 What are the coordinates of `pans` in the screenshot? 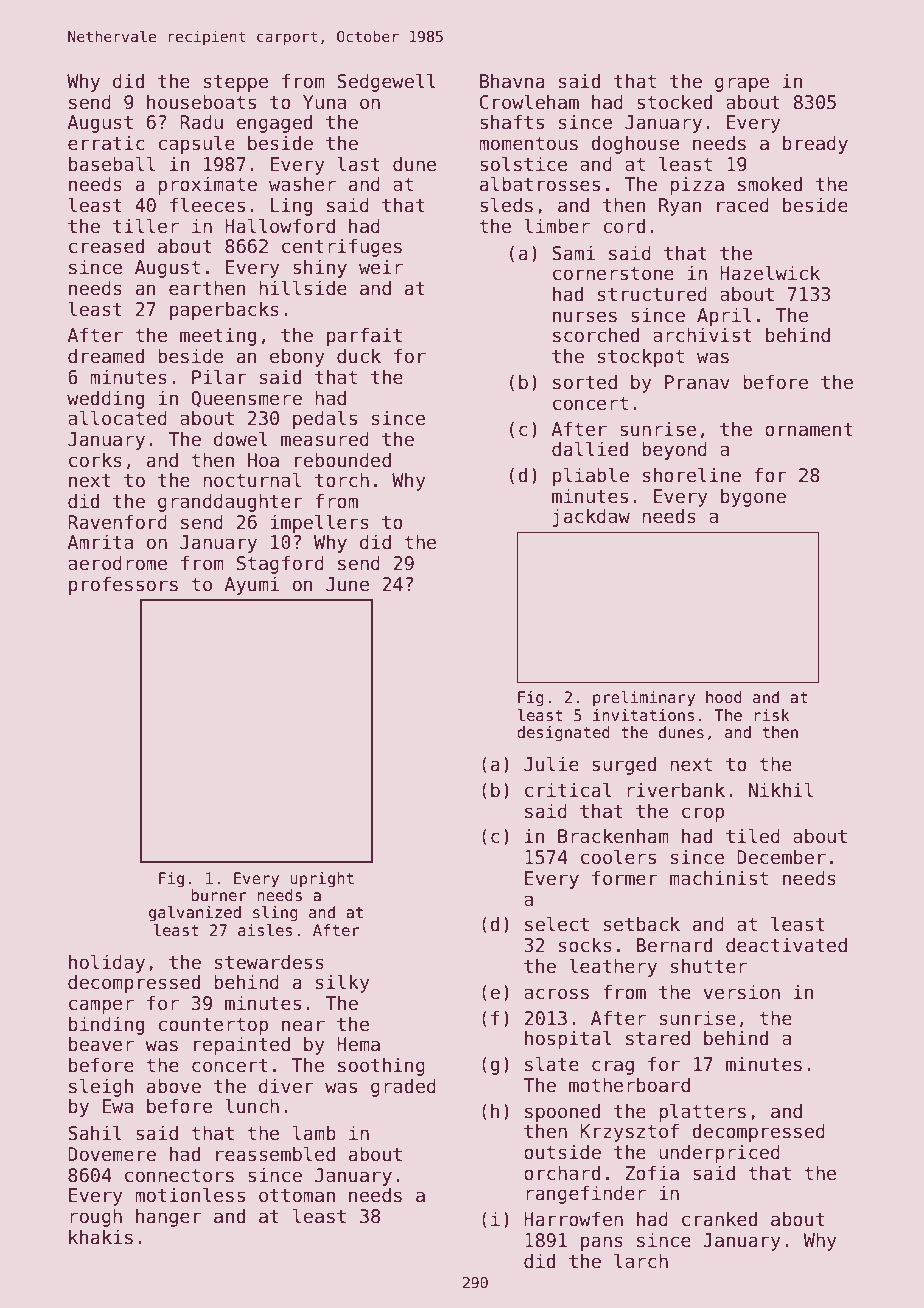 It's located at (602, 1243).
